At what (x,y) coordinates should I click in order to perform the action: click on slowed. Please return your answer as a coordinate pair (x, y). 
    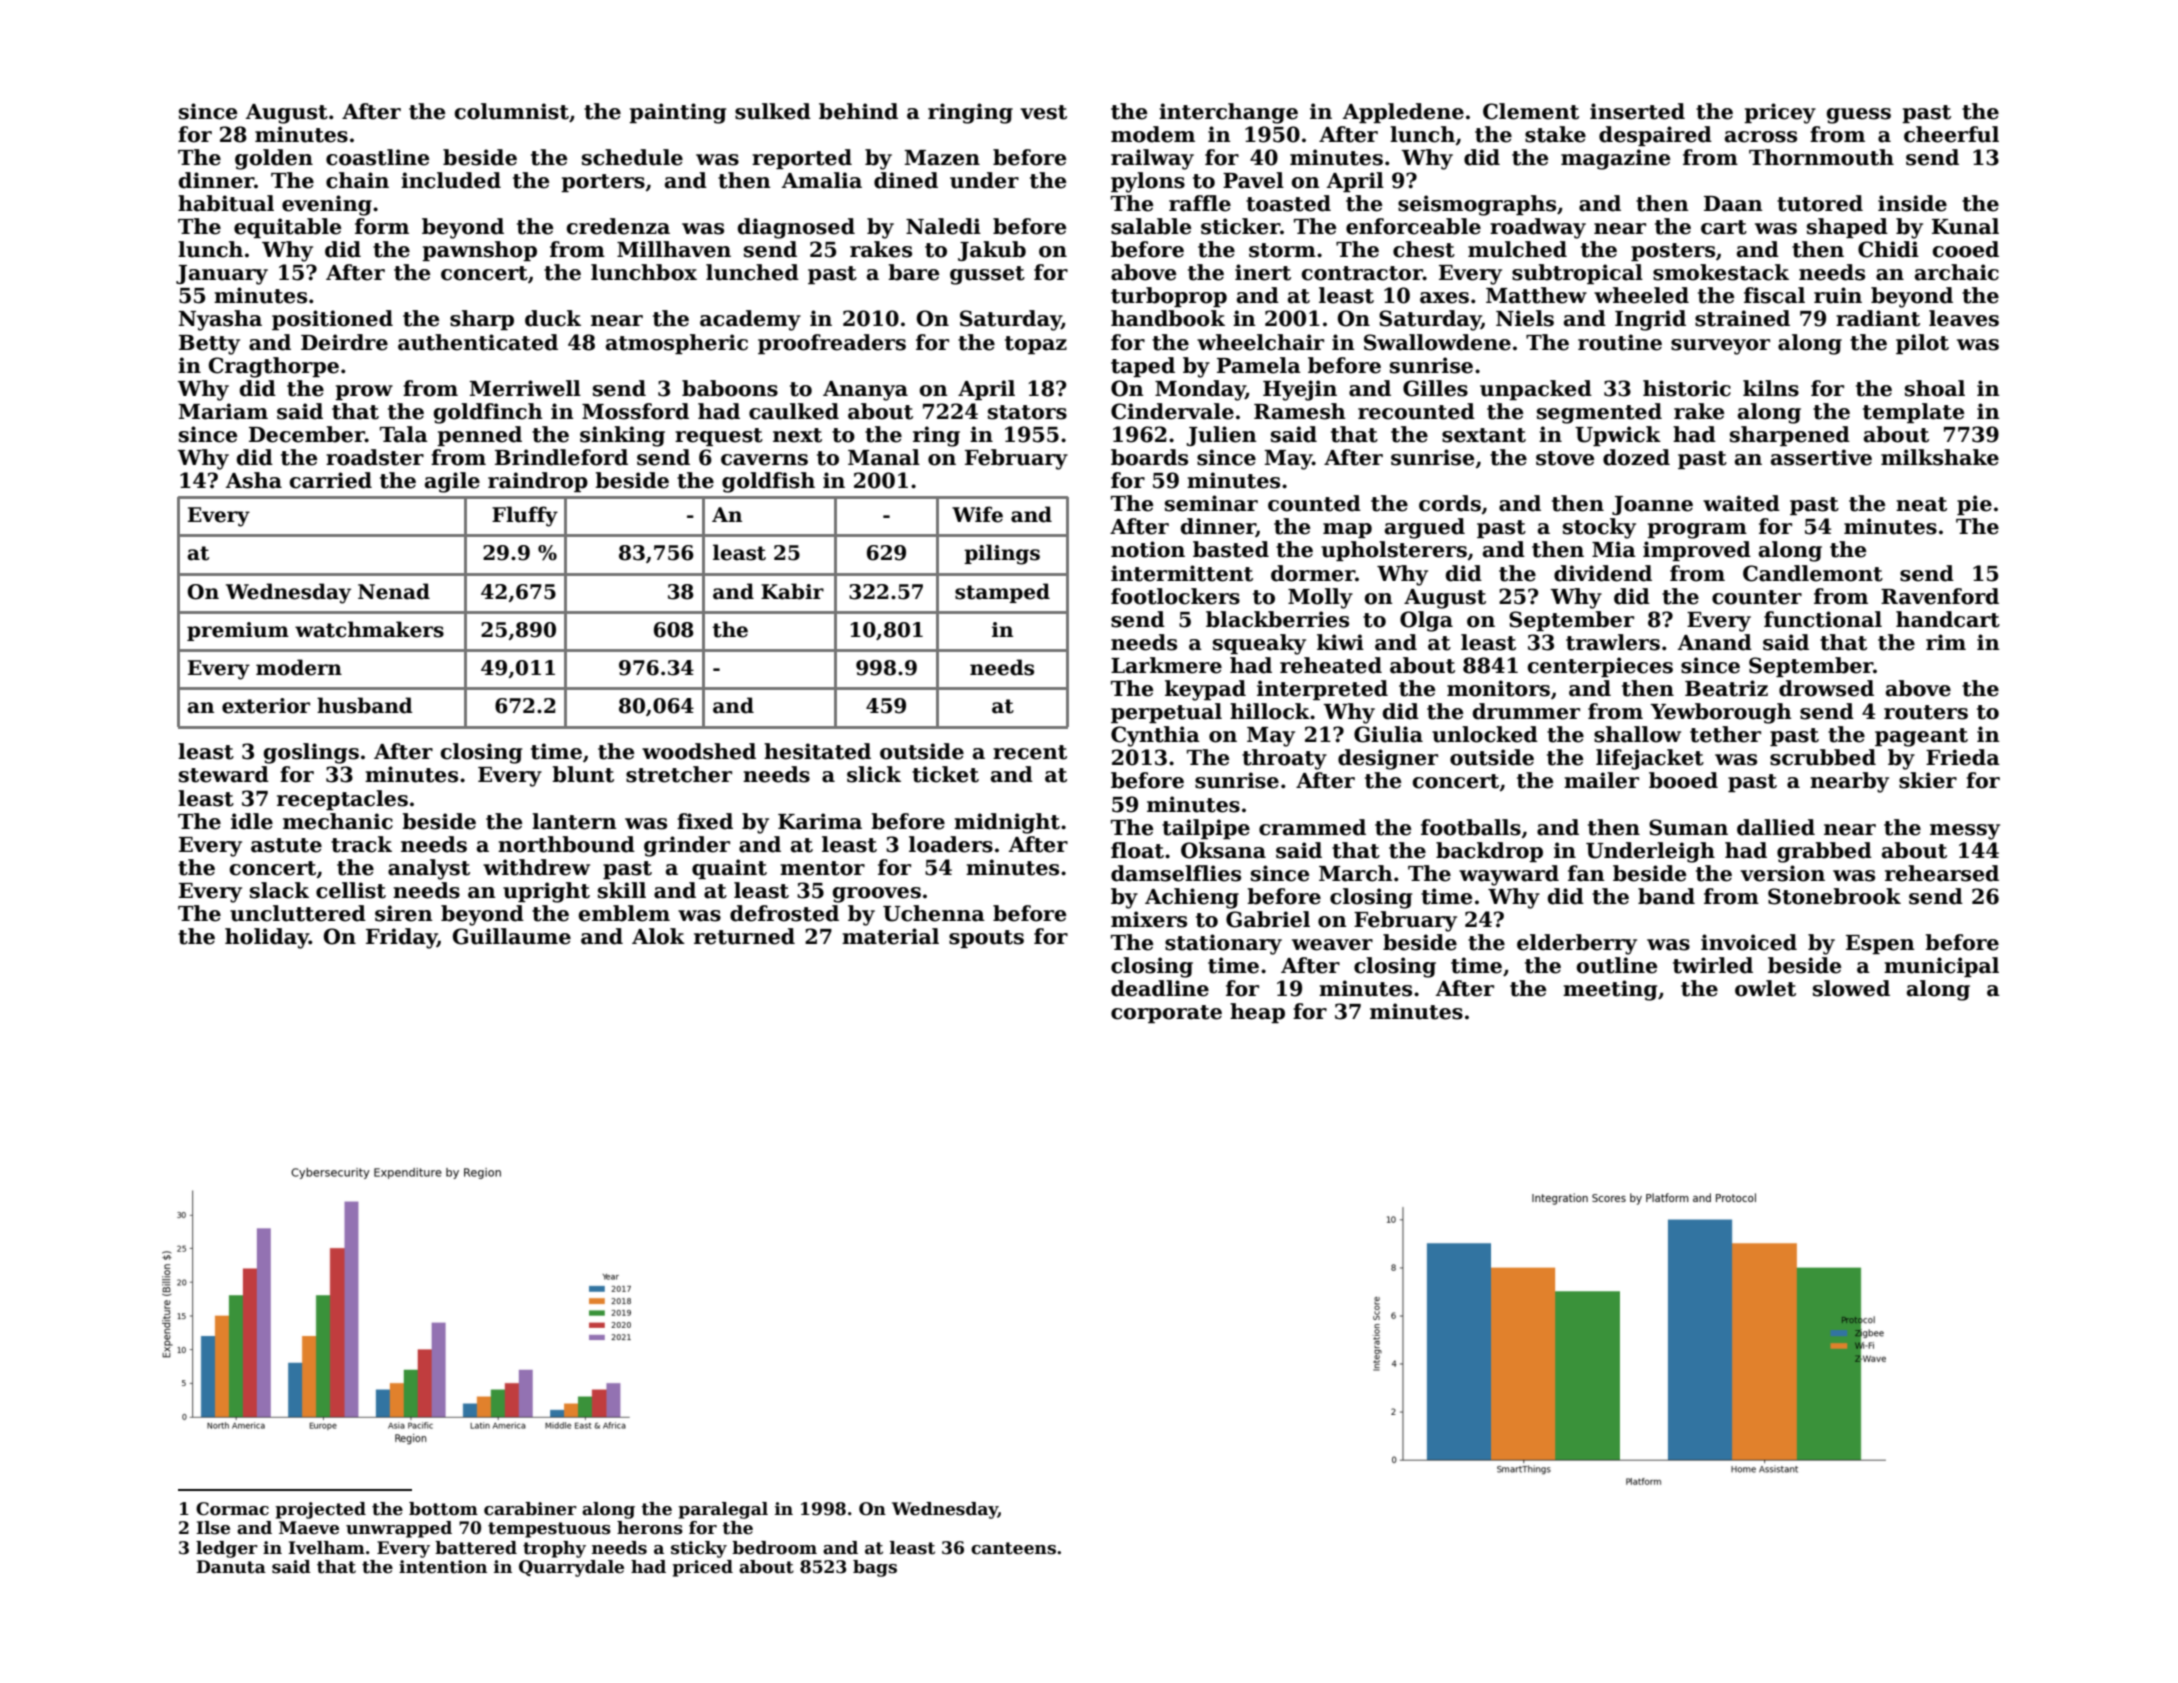
    Looking at the image, I should click on (1851, 988).
